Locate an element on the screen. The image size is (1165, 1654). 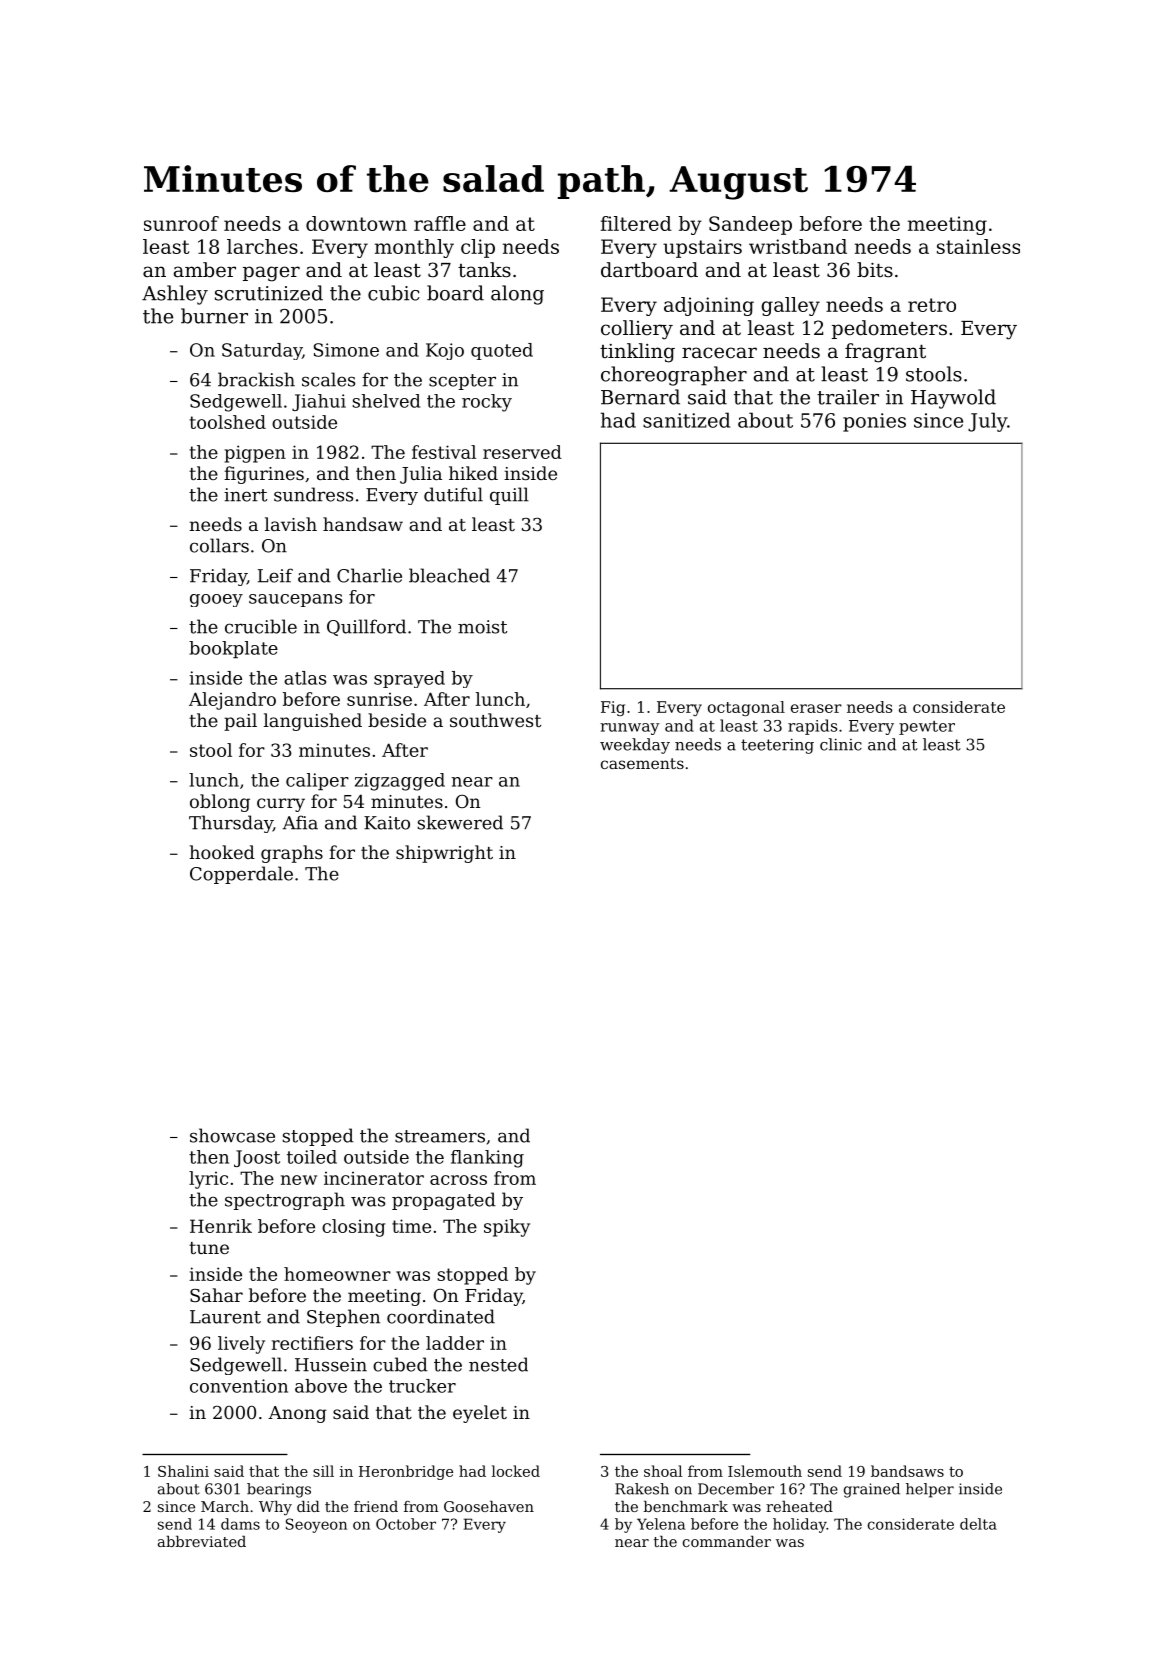
bits is located at coordinates (875, 270).
